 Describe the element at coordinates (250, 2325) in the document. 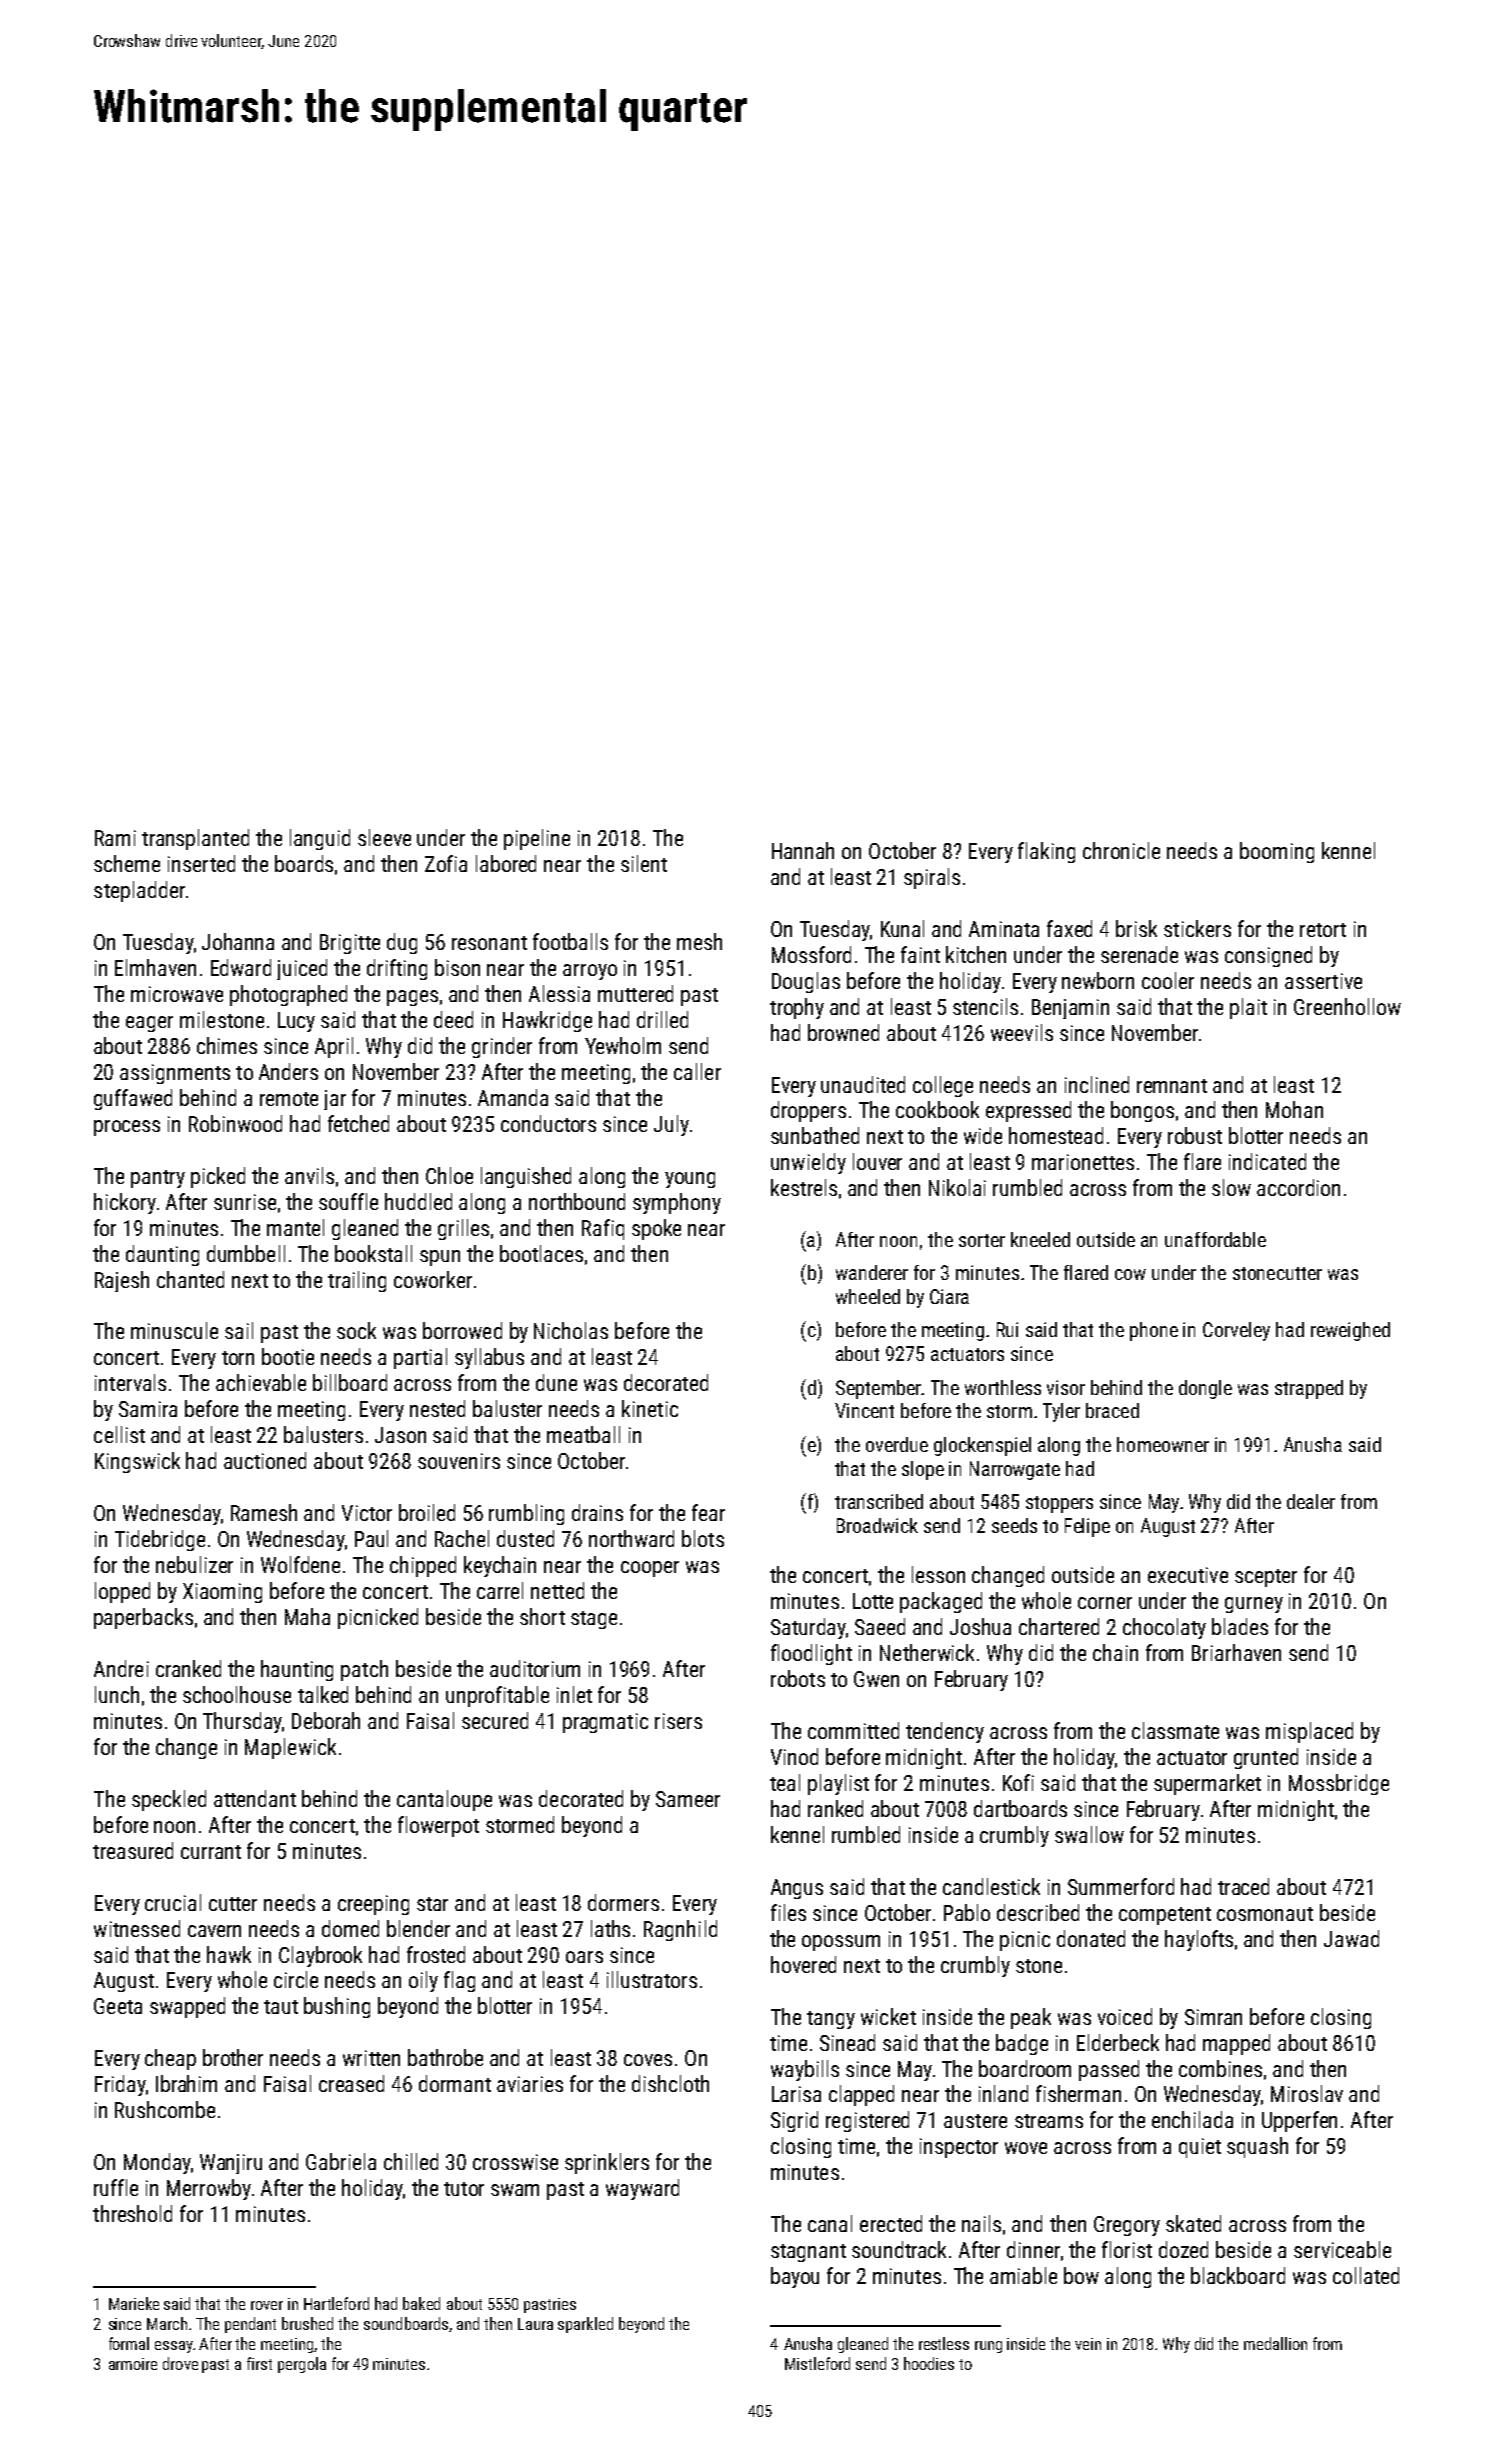

I see `pendant` at that location.
